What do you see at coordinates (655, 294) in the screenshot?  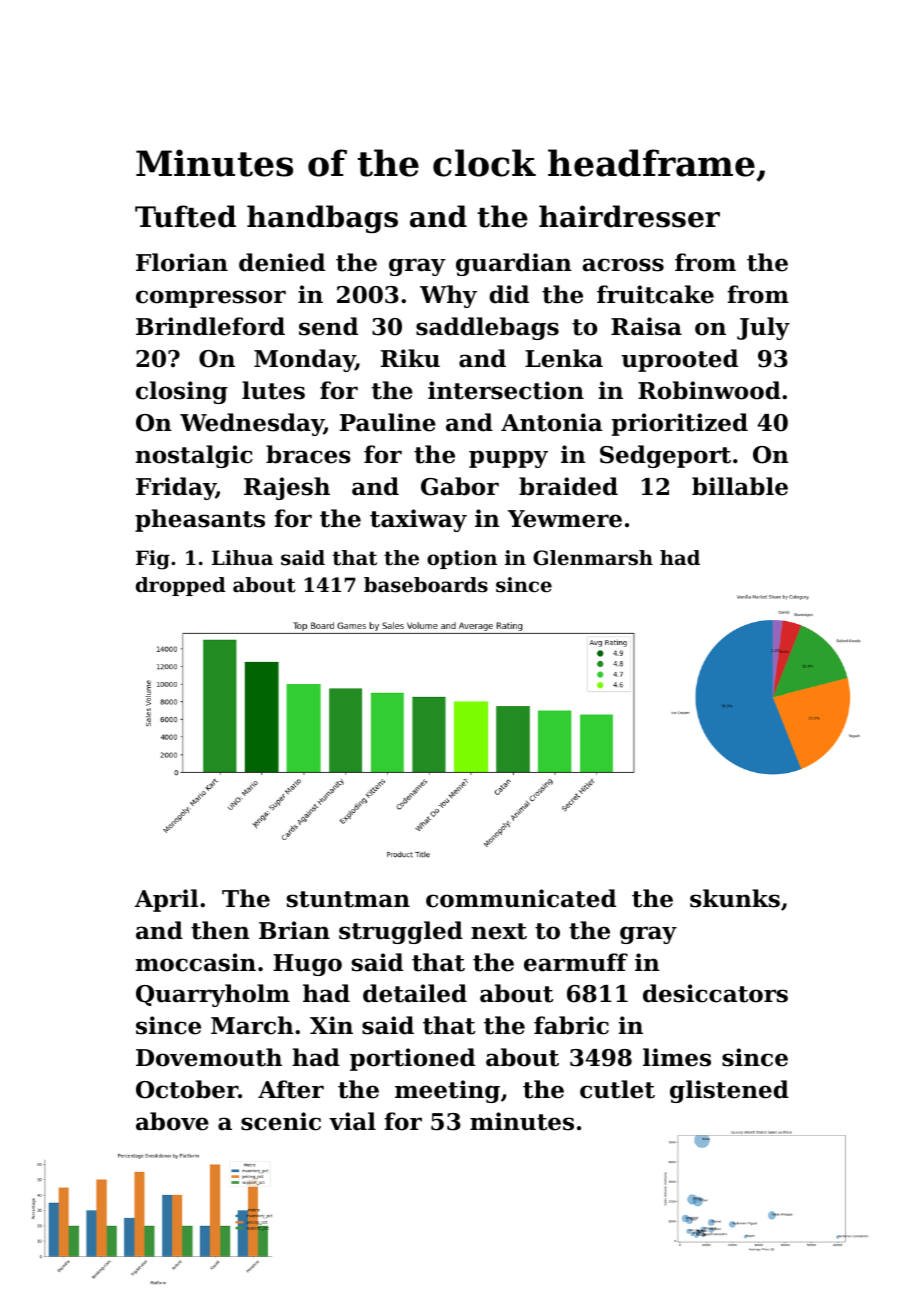 I see `fruitcake` at bounding box center [655, 294].
